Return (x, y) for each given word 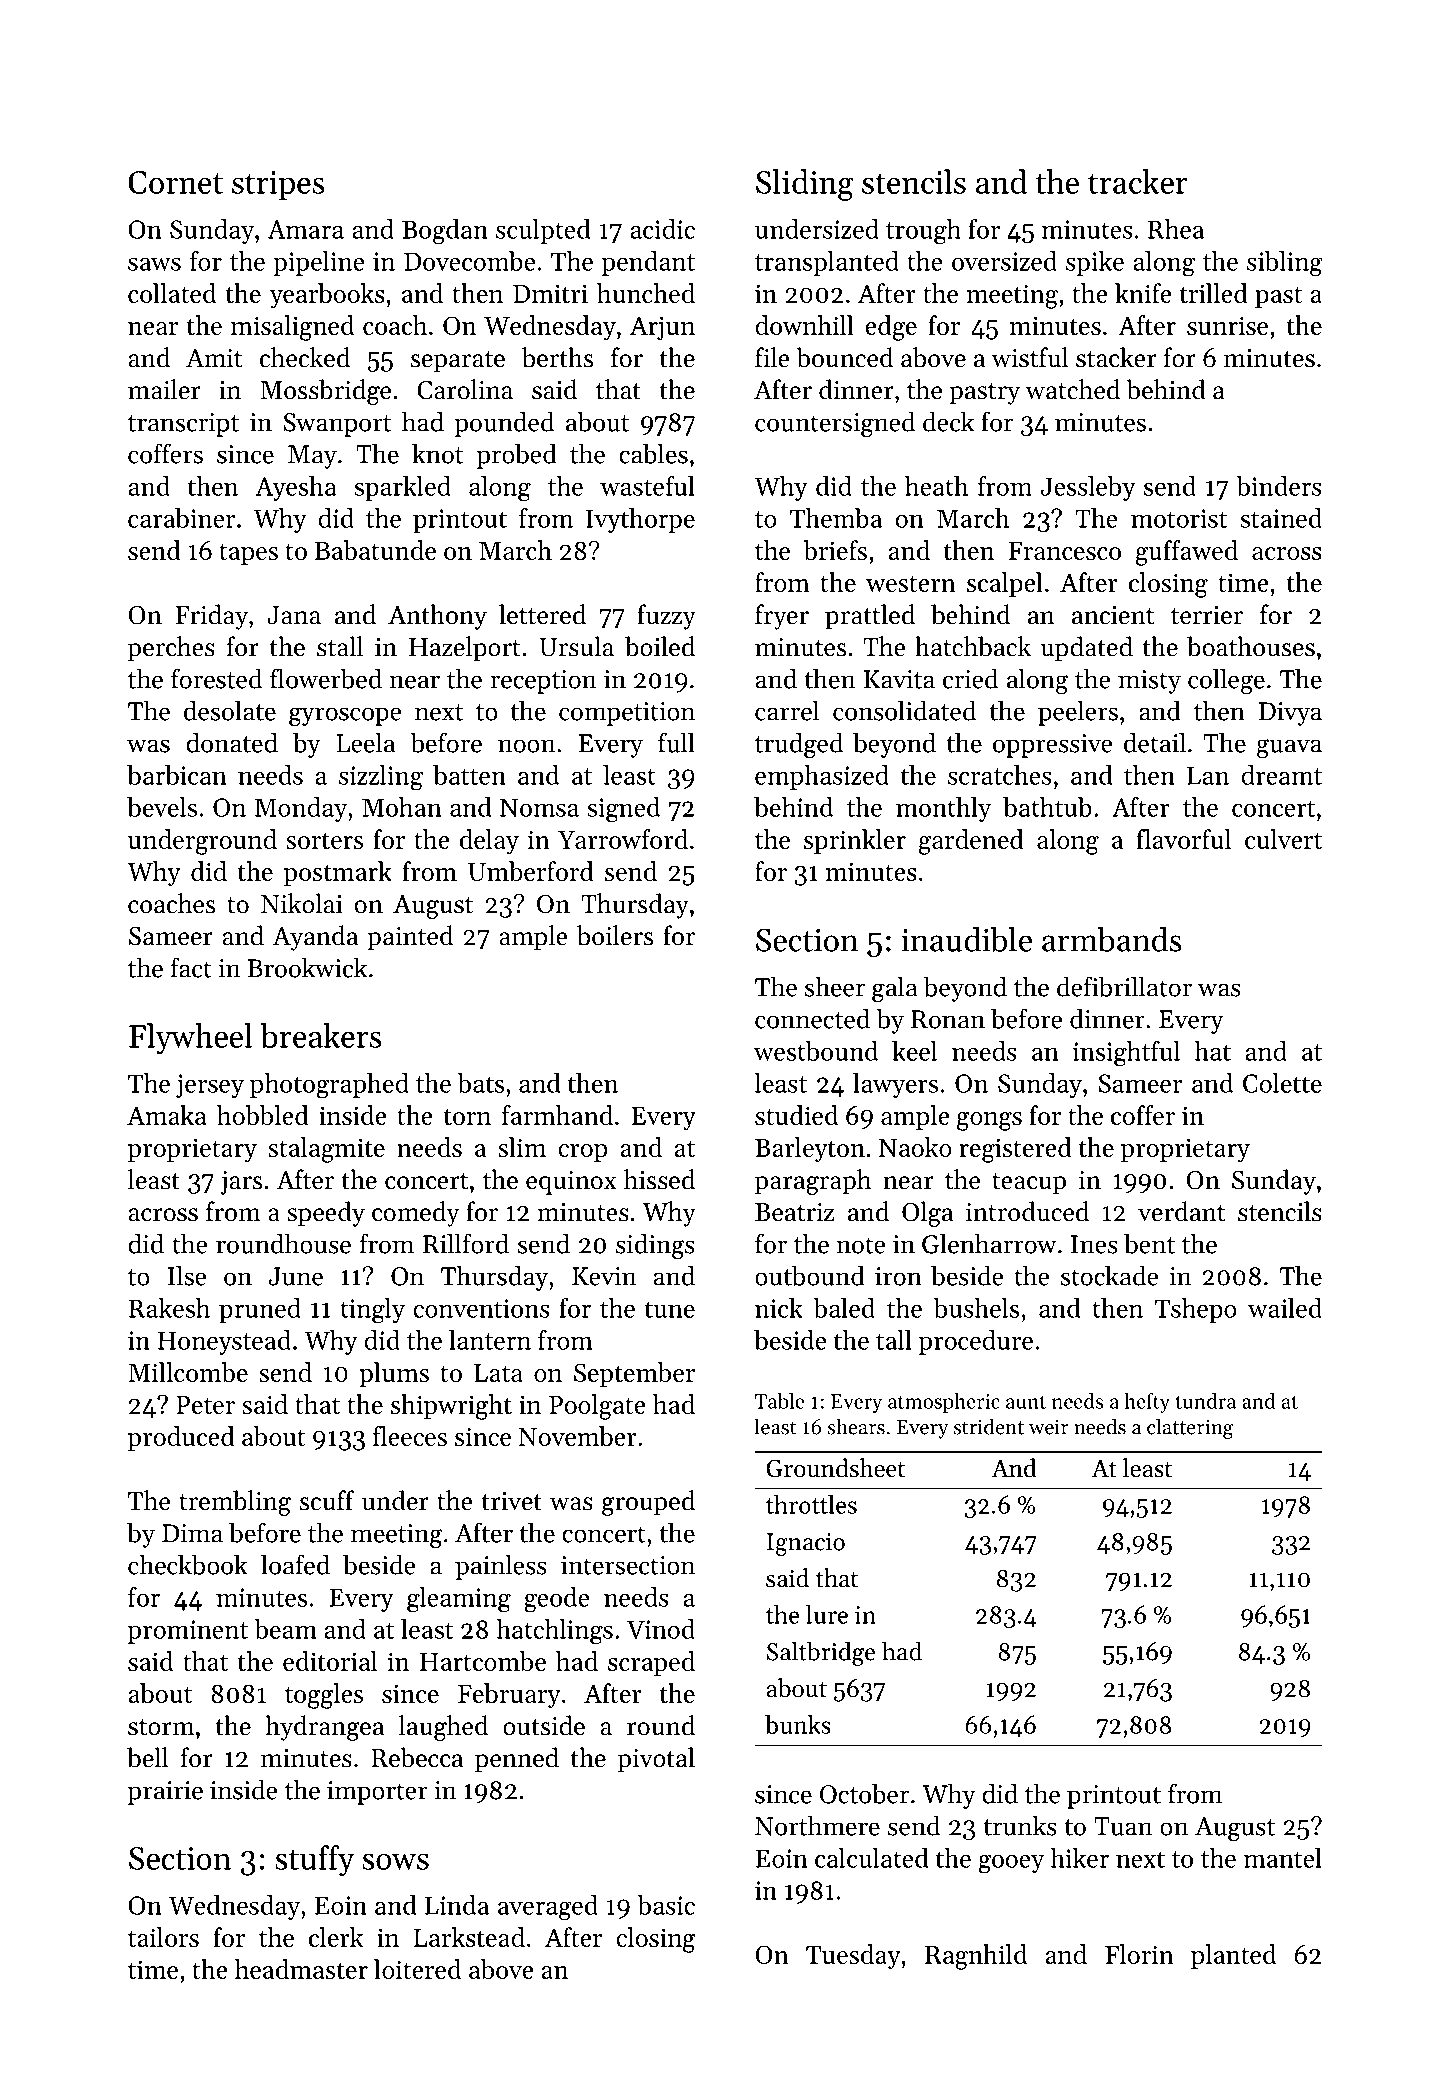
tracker (1138, 181)
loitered (417, 1969)
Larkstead (469, 1937)
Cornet (175, 182)
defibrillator (1124, 986)
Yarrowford (623, 839)
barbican (177, 775)
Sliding (805, 185)
